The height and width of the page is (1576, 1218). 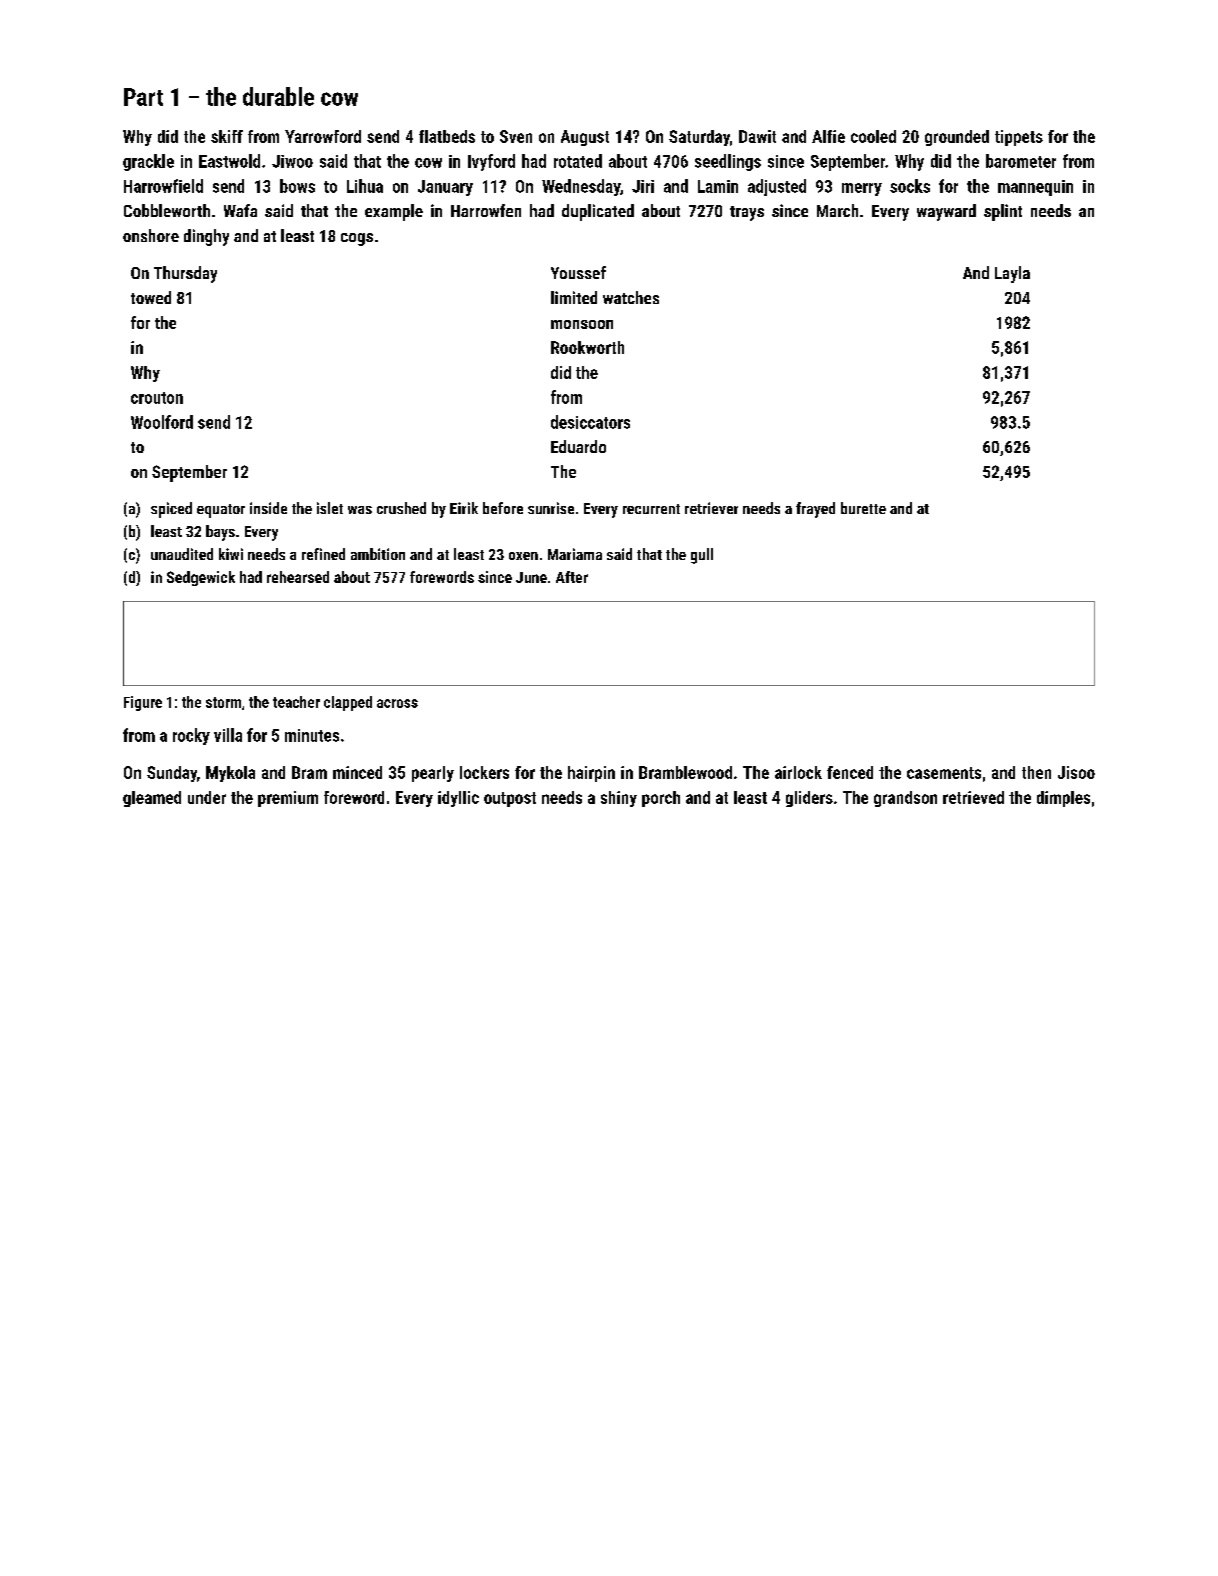 What do you see at coordinates (591, 774) in the page?
I see `hairpin` at bounding box center [591, 774].
